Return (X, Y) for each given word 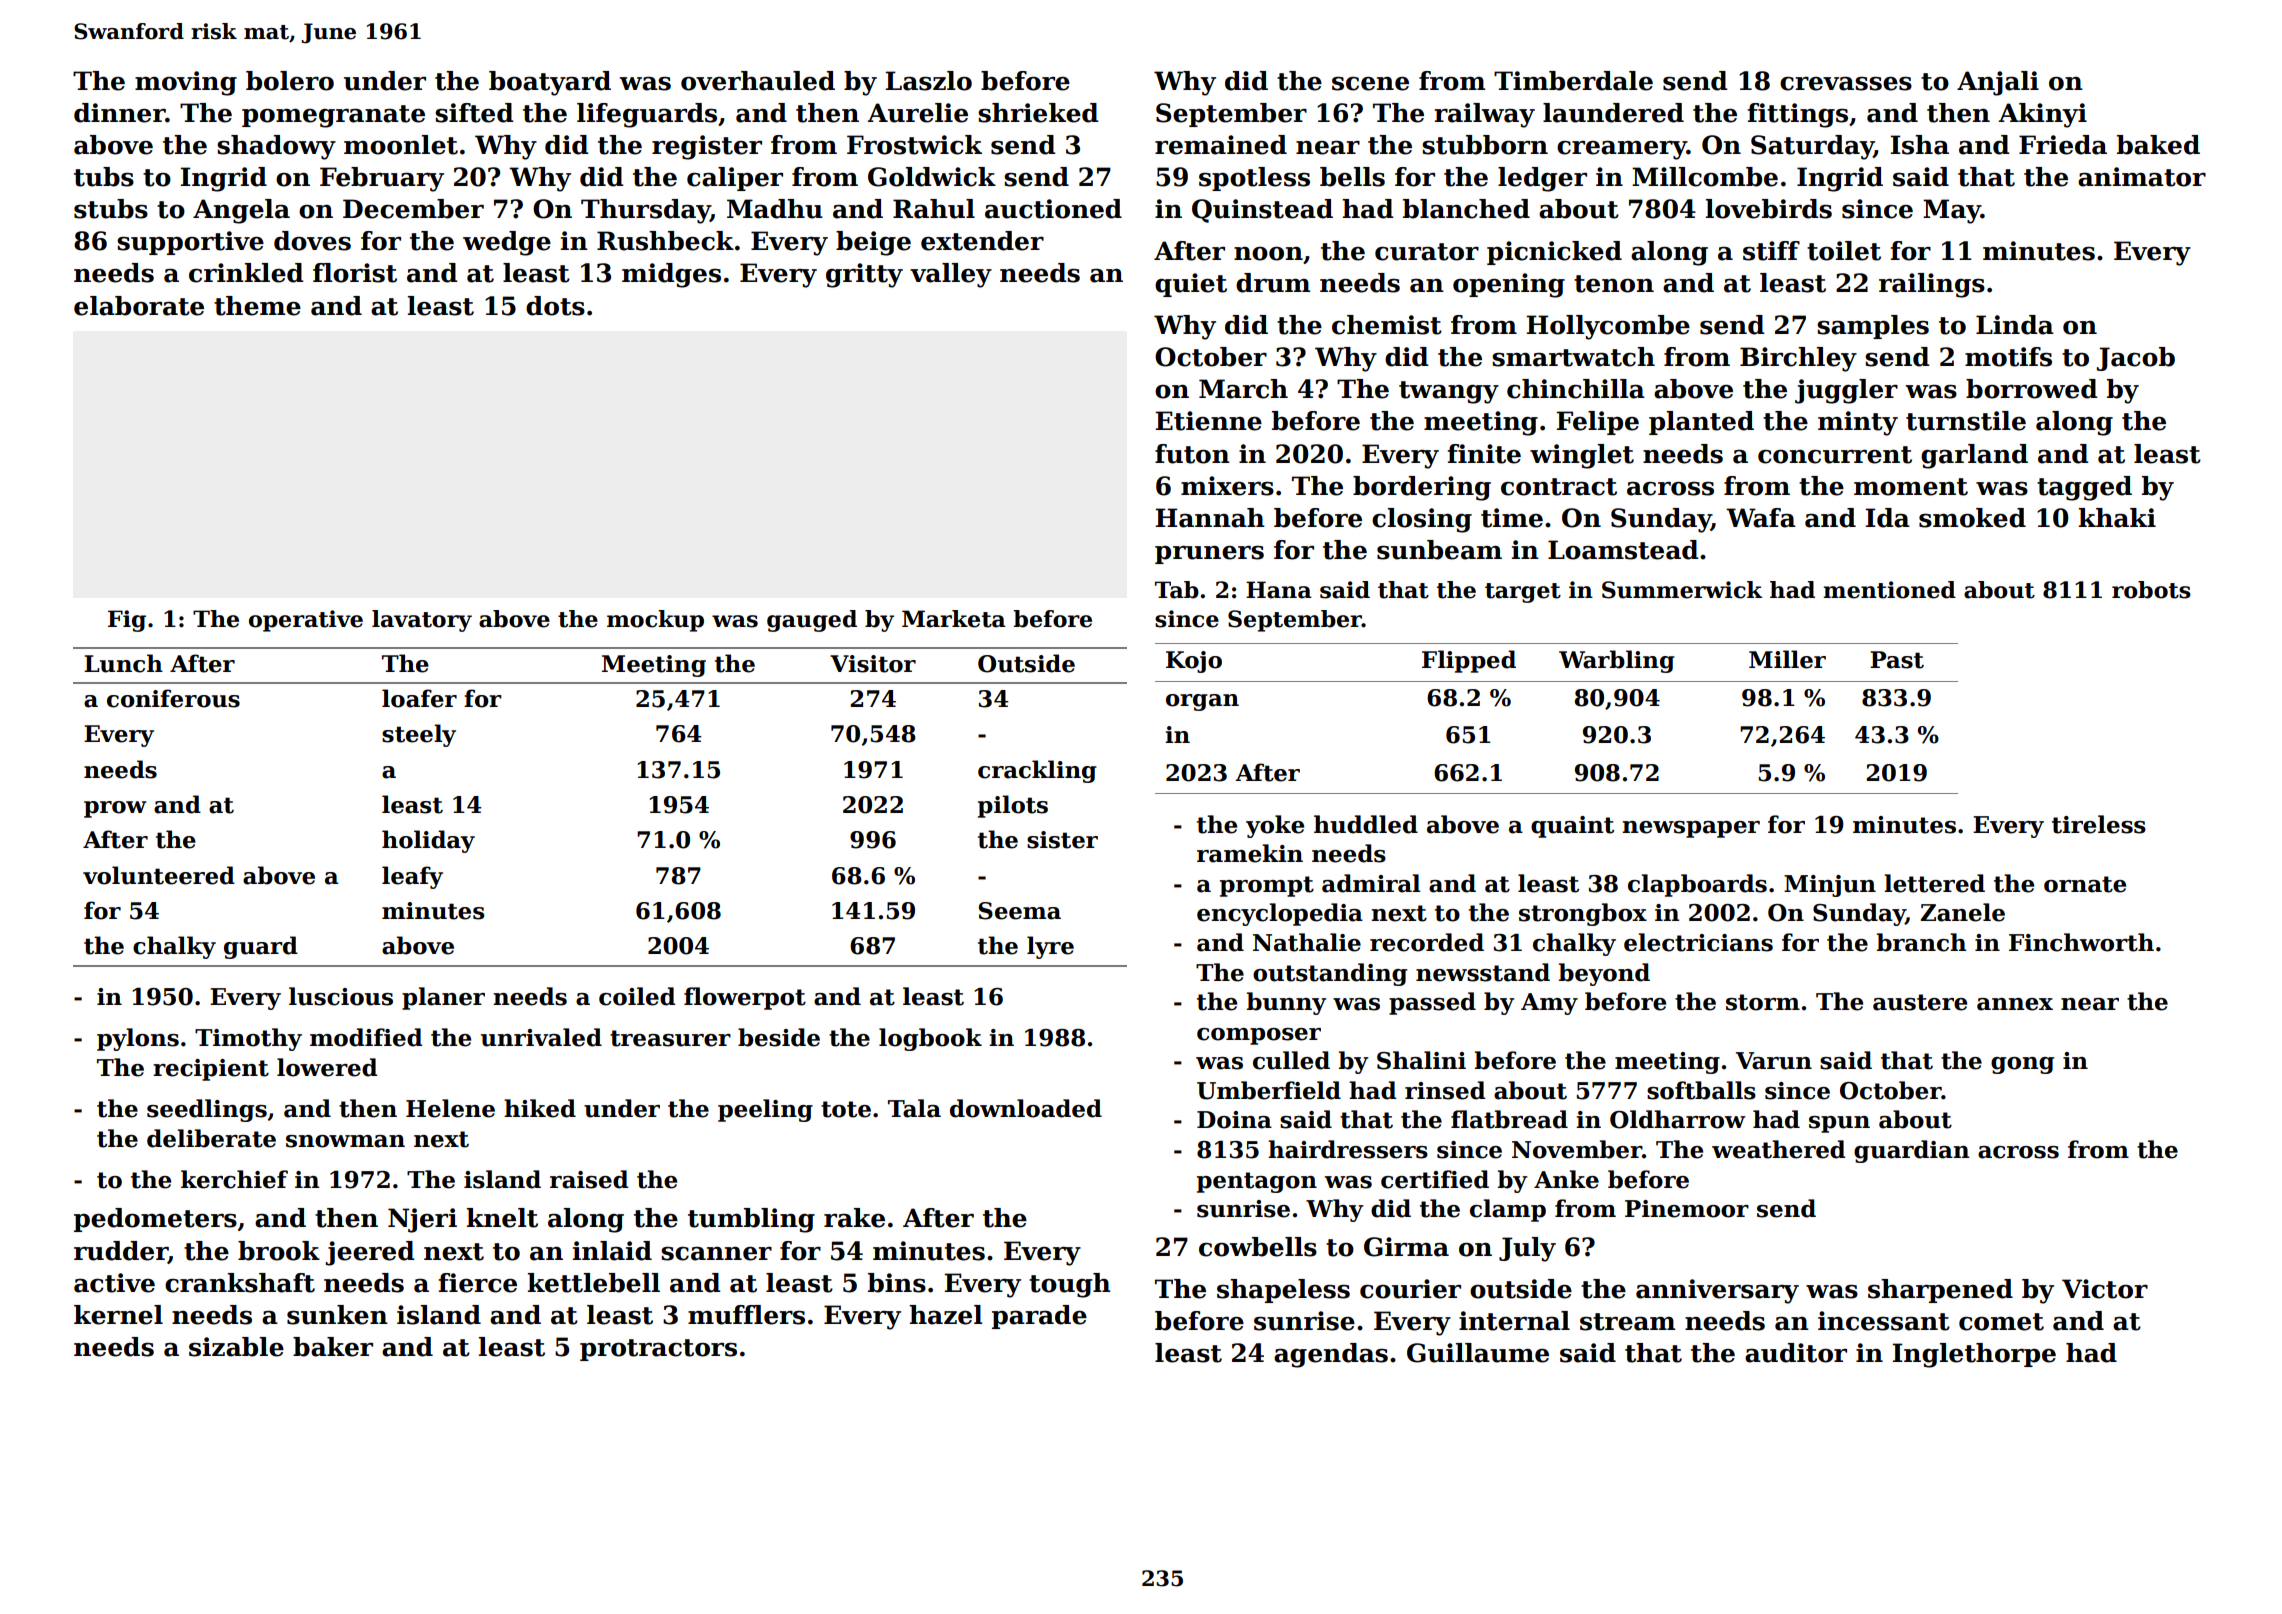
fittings (1797, 115)
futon (1192, 454)
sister (1062, 840)
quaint (1572, 827)
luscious (341, 996)
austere (1920, 1002)
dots (555, 306)
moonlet (401, 145)
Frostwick (914, 145)
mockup (655, 621)
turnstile (1966, 421)
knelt (502, 1218)
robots (2151, 590)
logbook (930, 1039)
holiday (428, 841)
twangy (1449, 392)
